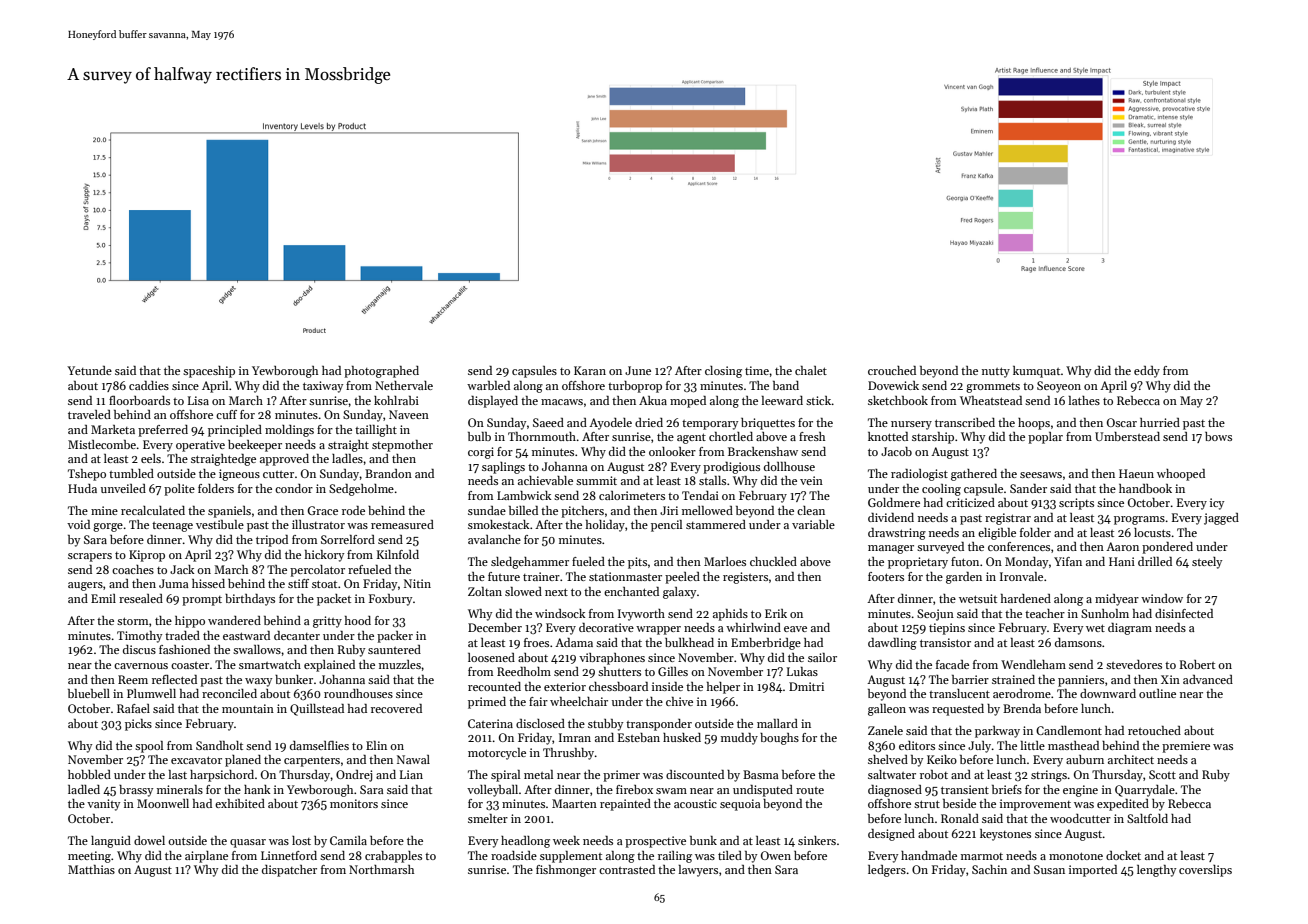  What do you see at coordinates (989, 869) in the page?
I see `Sachin` at bounding box center [989, 869].
